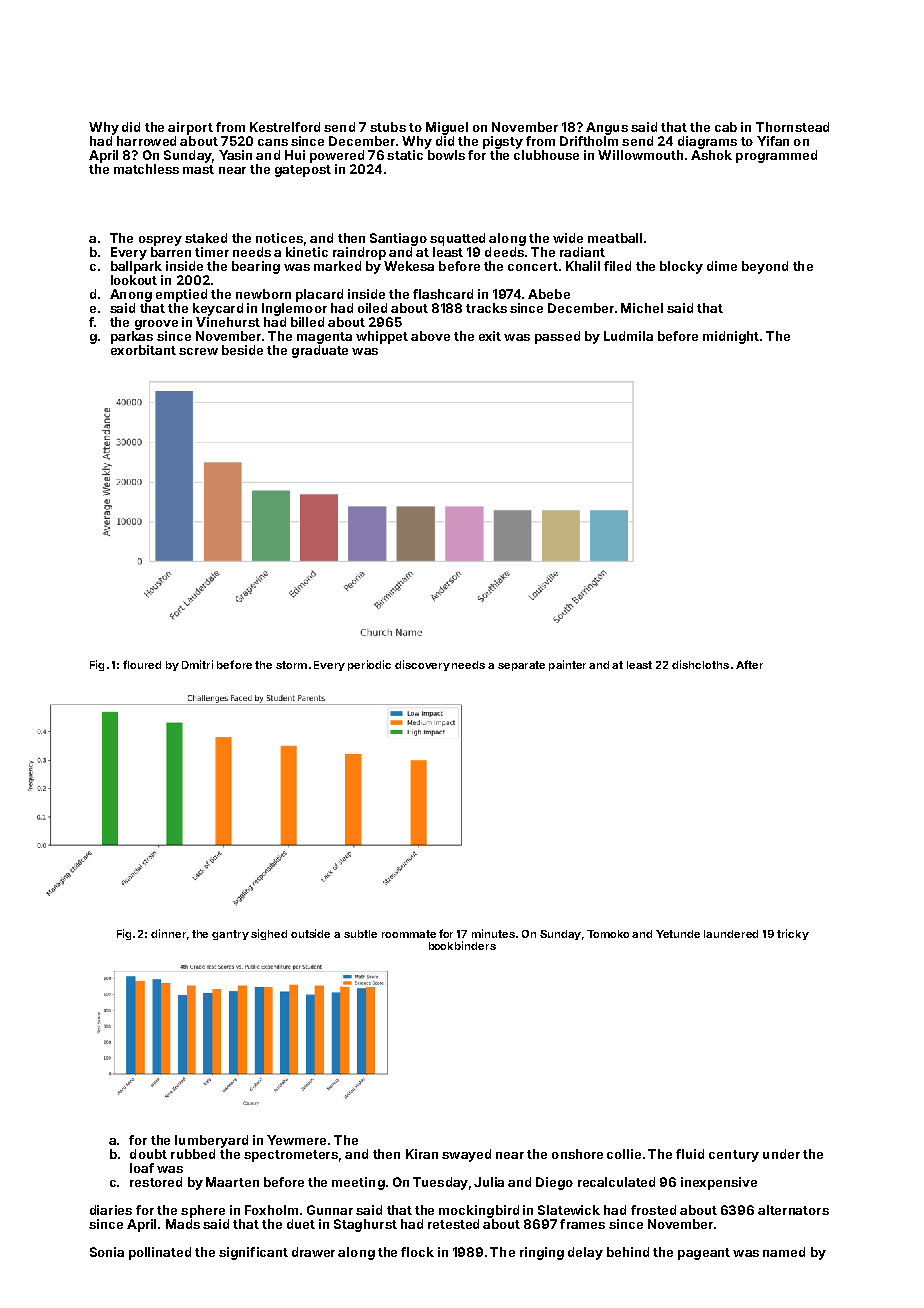 The height and width of the image is (1308, 924). Describe the element at coordinates (446, 155) in the image. I see `bowls` at that location.
